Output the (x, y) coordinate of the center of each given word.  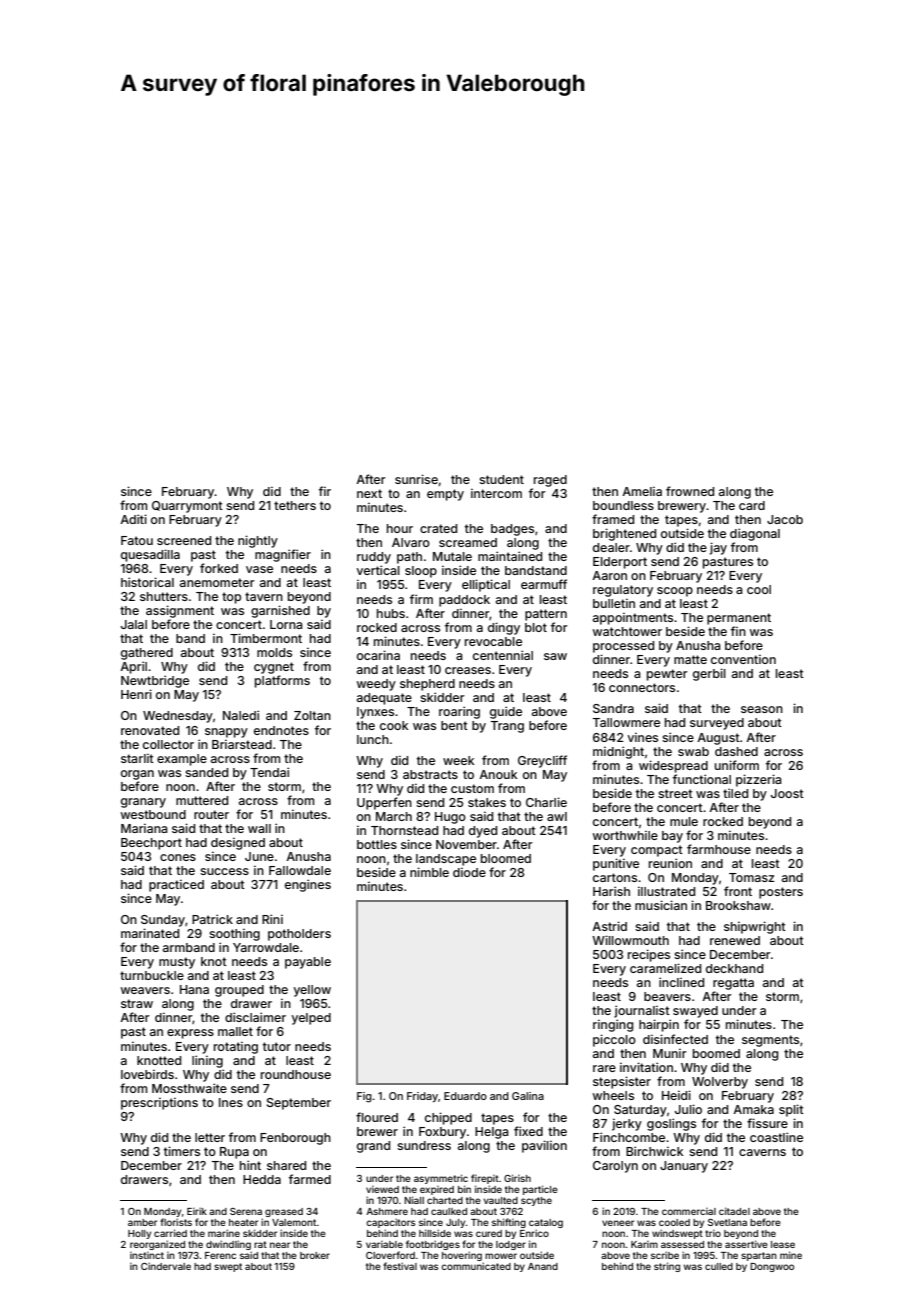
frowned (690, 491)
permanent (739, 619)
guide (506, 712)
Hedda (262, 1179)
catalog (546, 1223)
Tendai (269, 772)
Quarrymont (187, 507)
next (369, 493)
